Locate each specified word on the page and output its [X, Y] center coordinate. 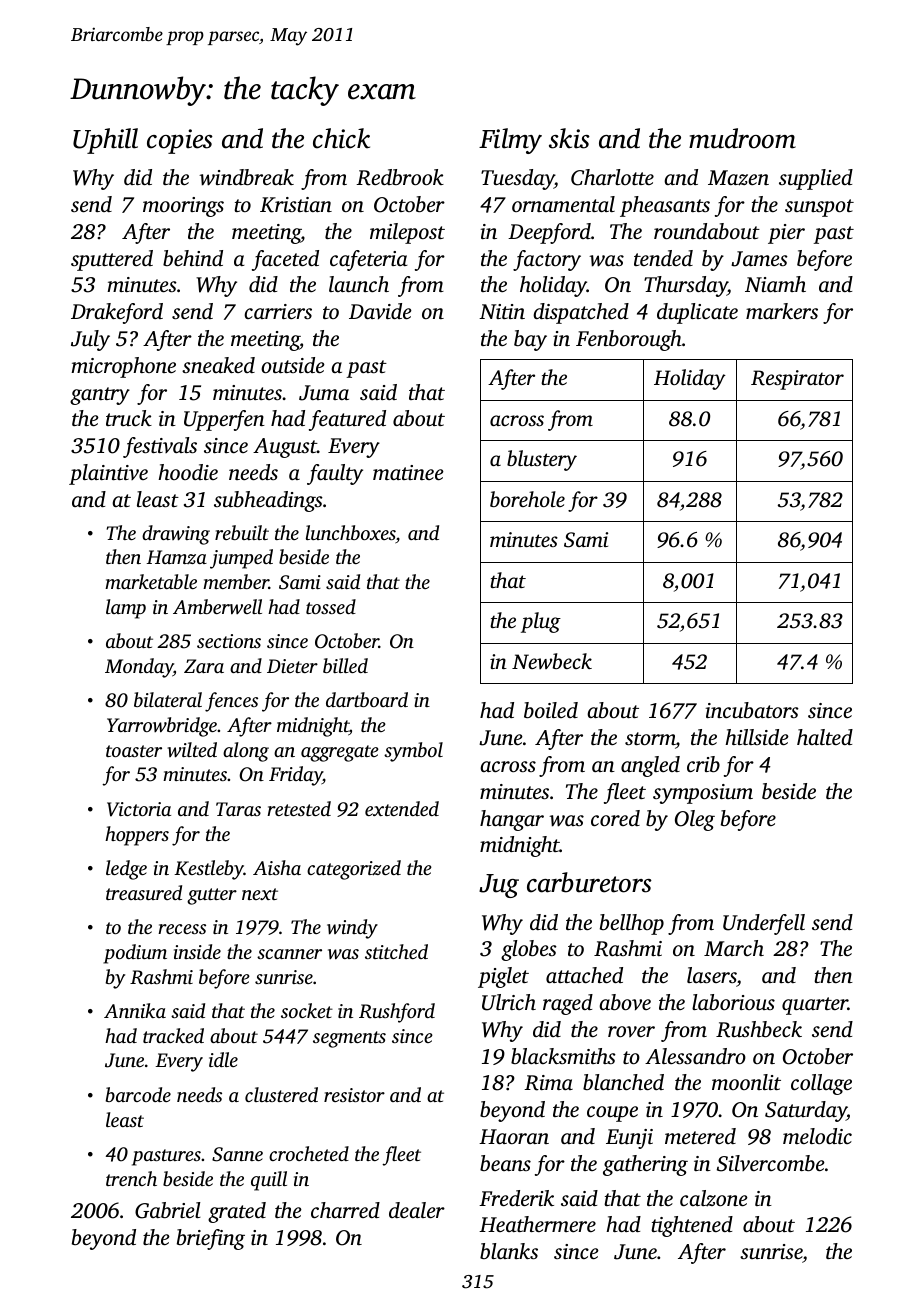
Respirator [797, 380]
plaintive [108, 474]
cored [615, 818]
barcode [138, 1094]
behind [193, 258]
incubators [752, 710]
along [246, 752]
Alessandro [695, 1056]
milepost [407, 233]
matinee [408, 472]
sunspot [819, 208]
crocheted [309, 1153]
